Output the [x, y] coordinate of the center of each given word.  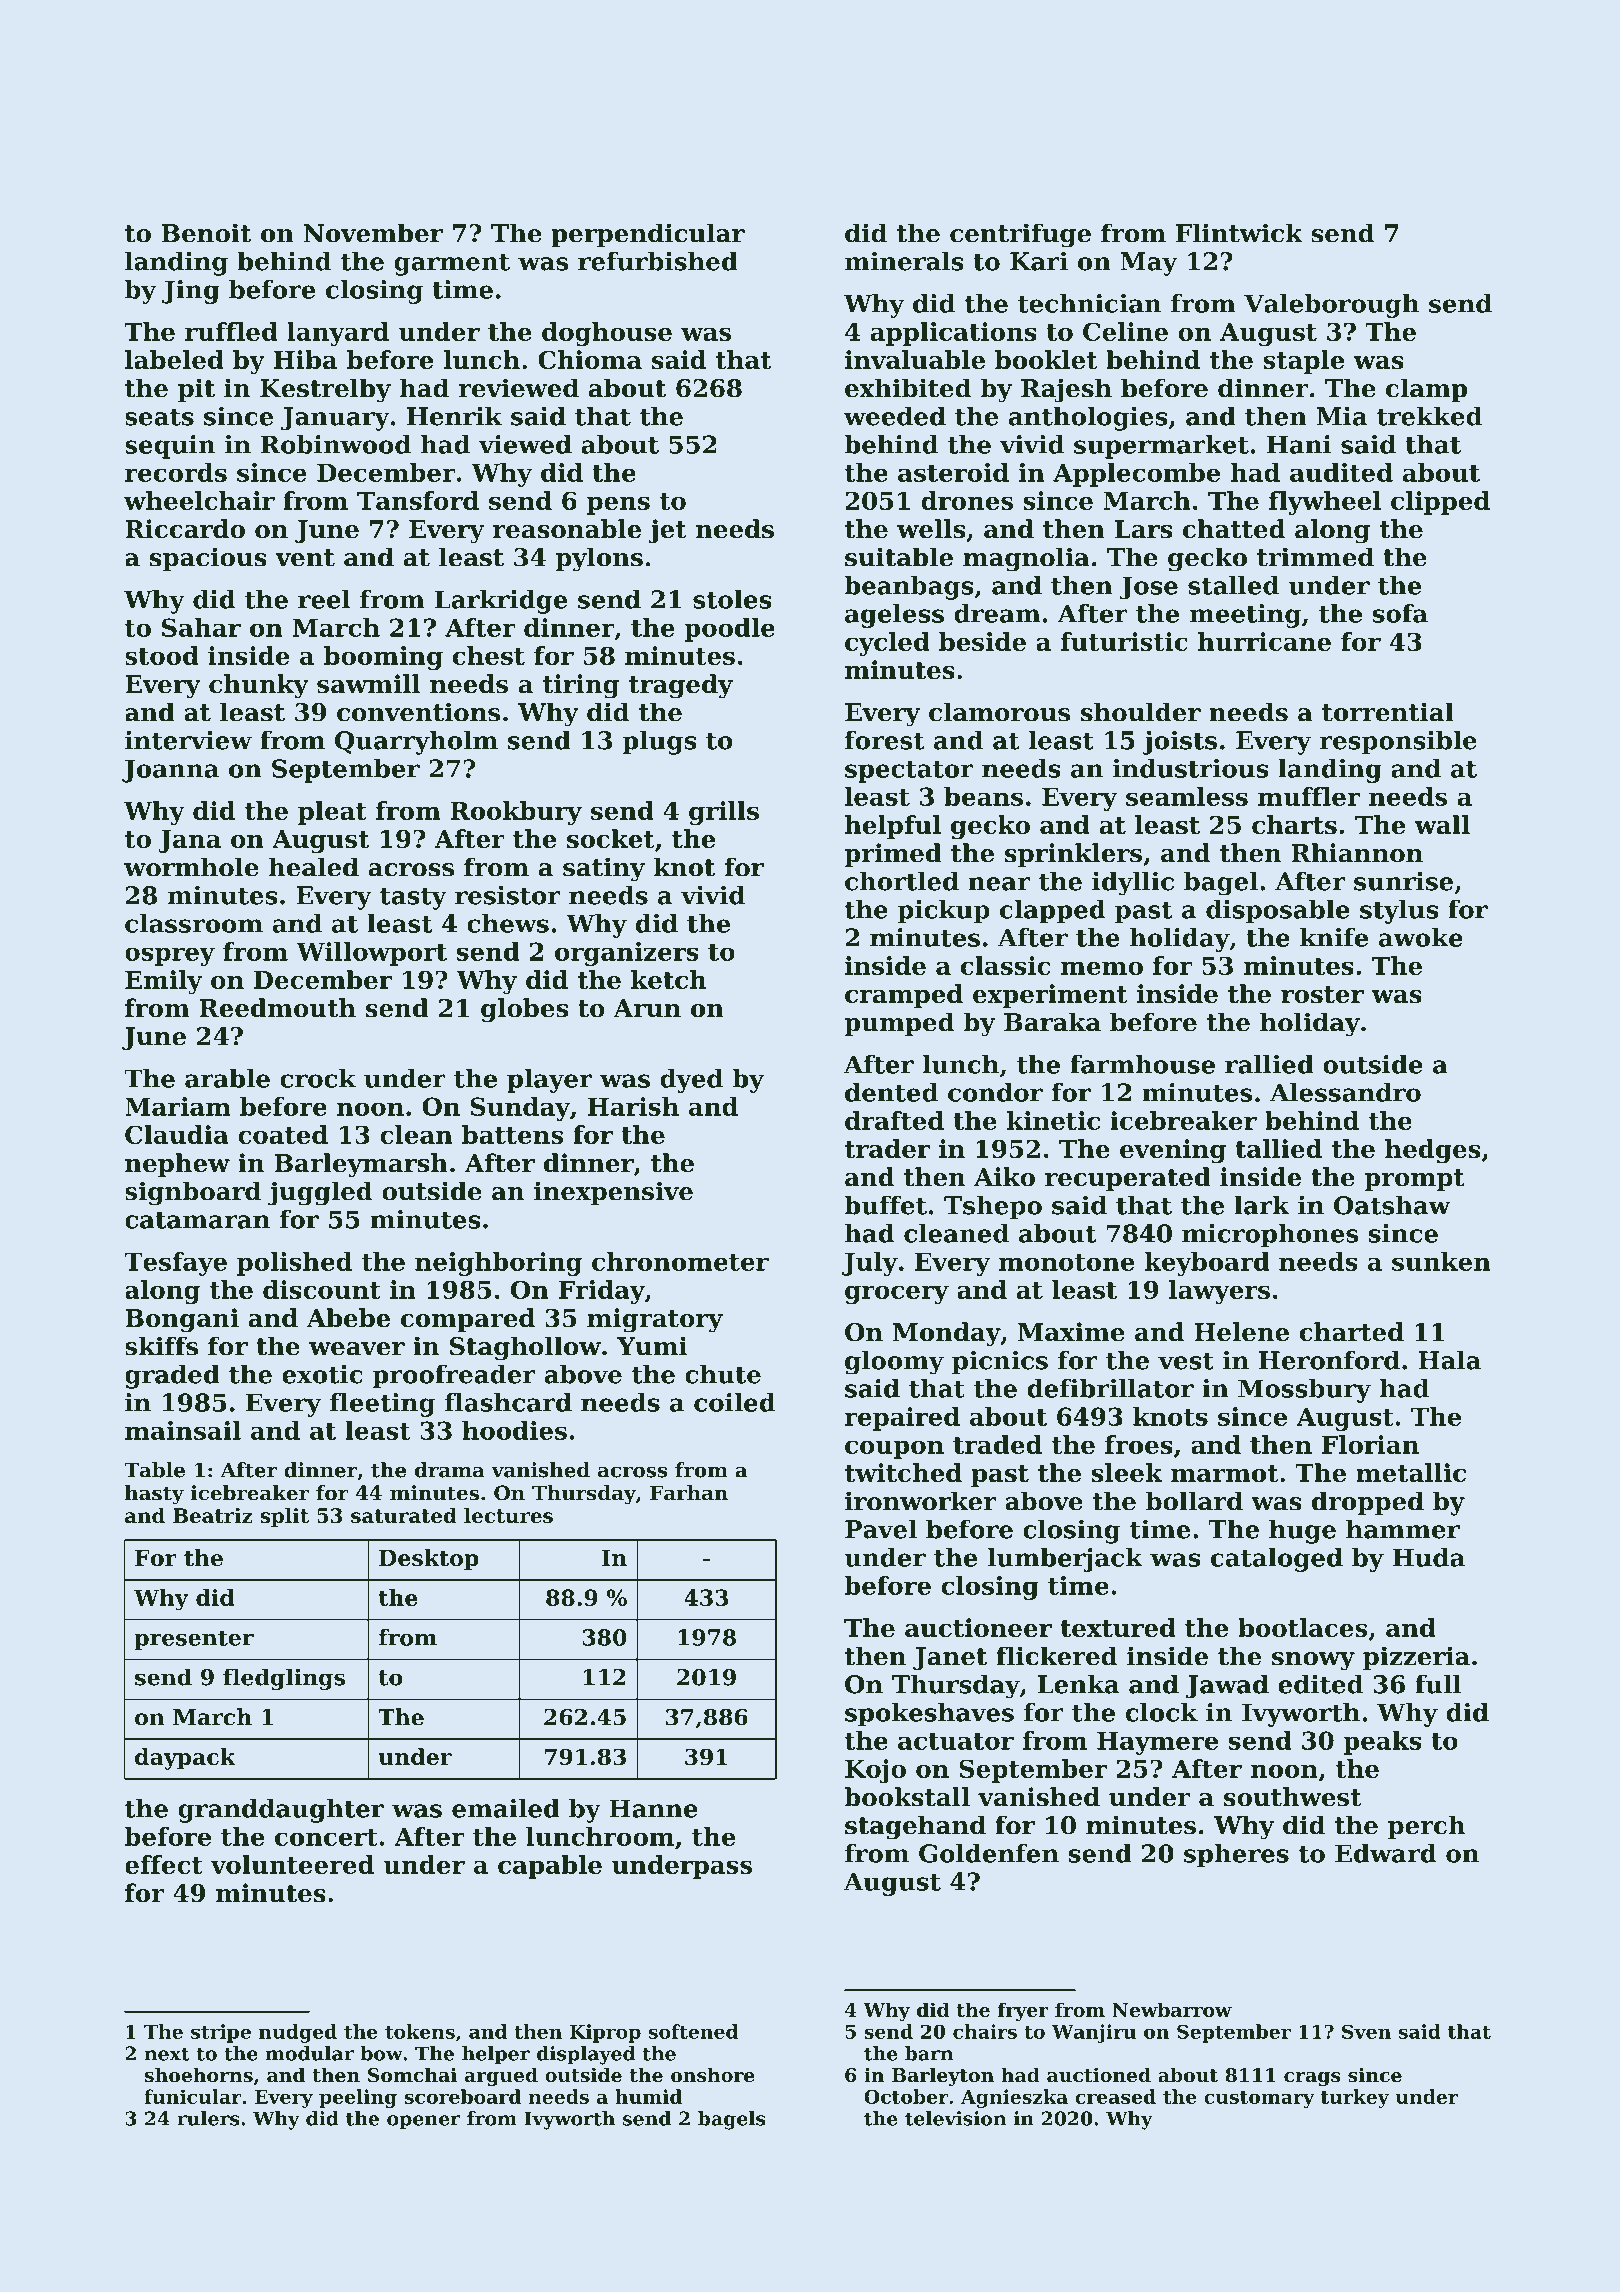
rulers [208, 2118]
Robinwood [336, 444]
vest [1186, 1361]
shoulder [1141, 712]
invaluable [915, 359]
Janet [950, 1658]
